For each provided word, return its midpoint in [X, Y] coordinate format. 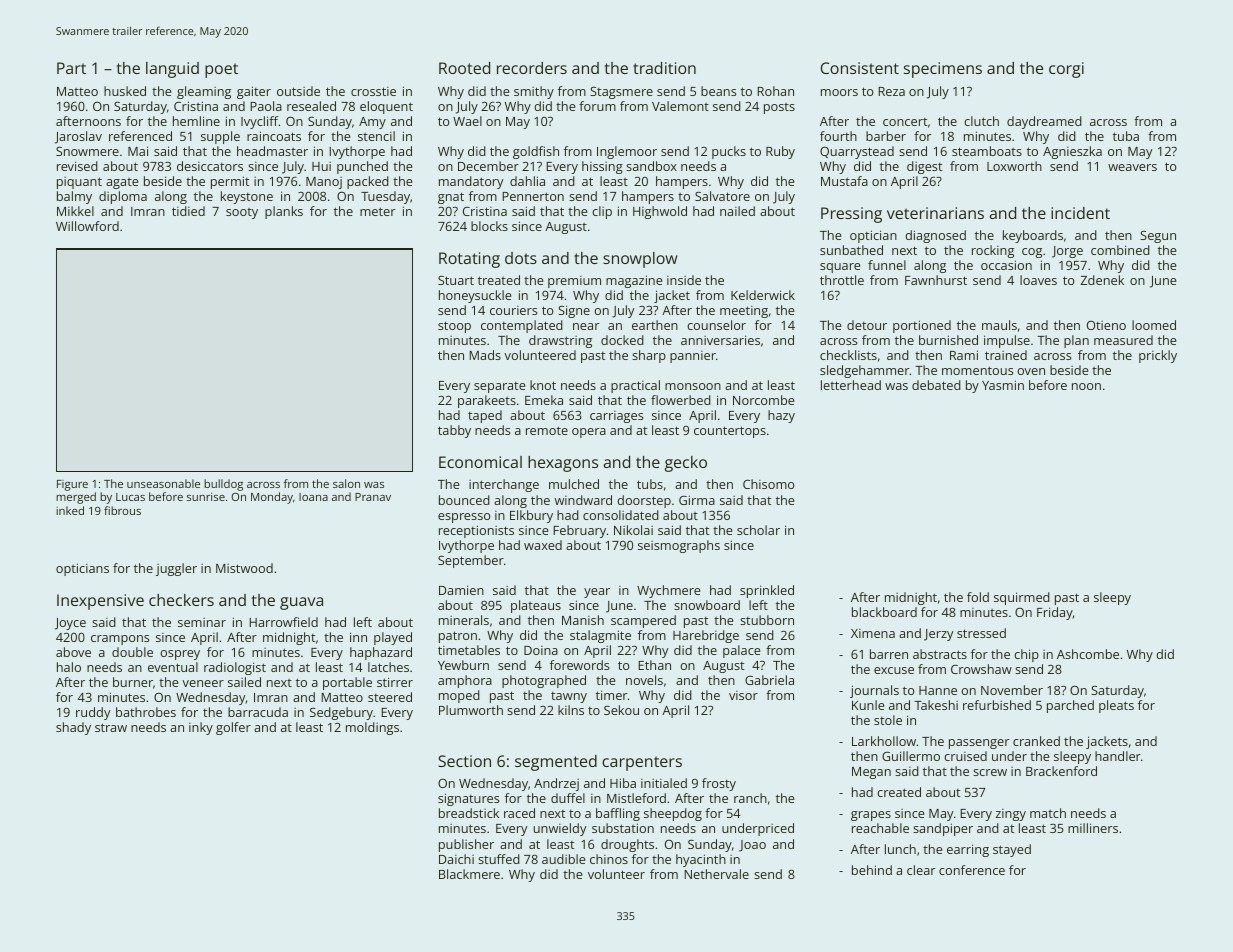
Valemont [680, 106]
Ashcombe [1088, 654]
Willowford [87, 226]
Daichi [456, 859]
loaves [1038, 280]
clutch [981, 121]
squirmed [1022, 598]
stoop [454, 327]
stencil [376, 136]
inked [70, 510]
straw [111, 727]
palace [741, 651]
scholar [758, 530]
